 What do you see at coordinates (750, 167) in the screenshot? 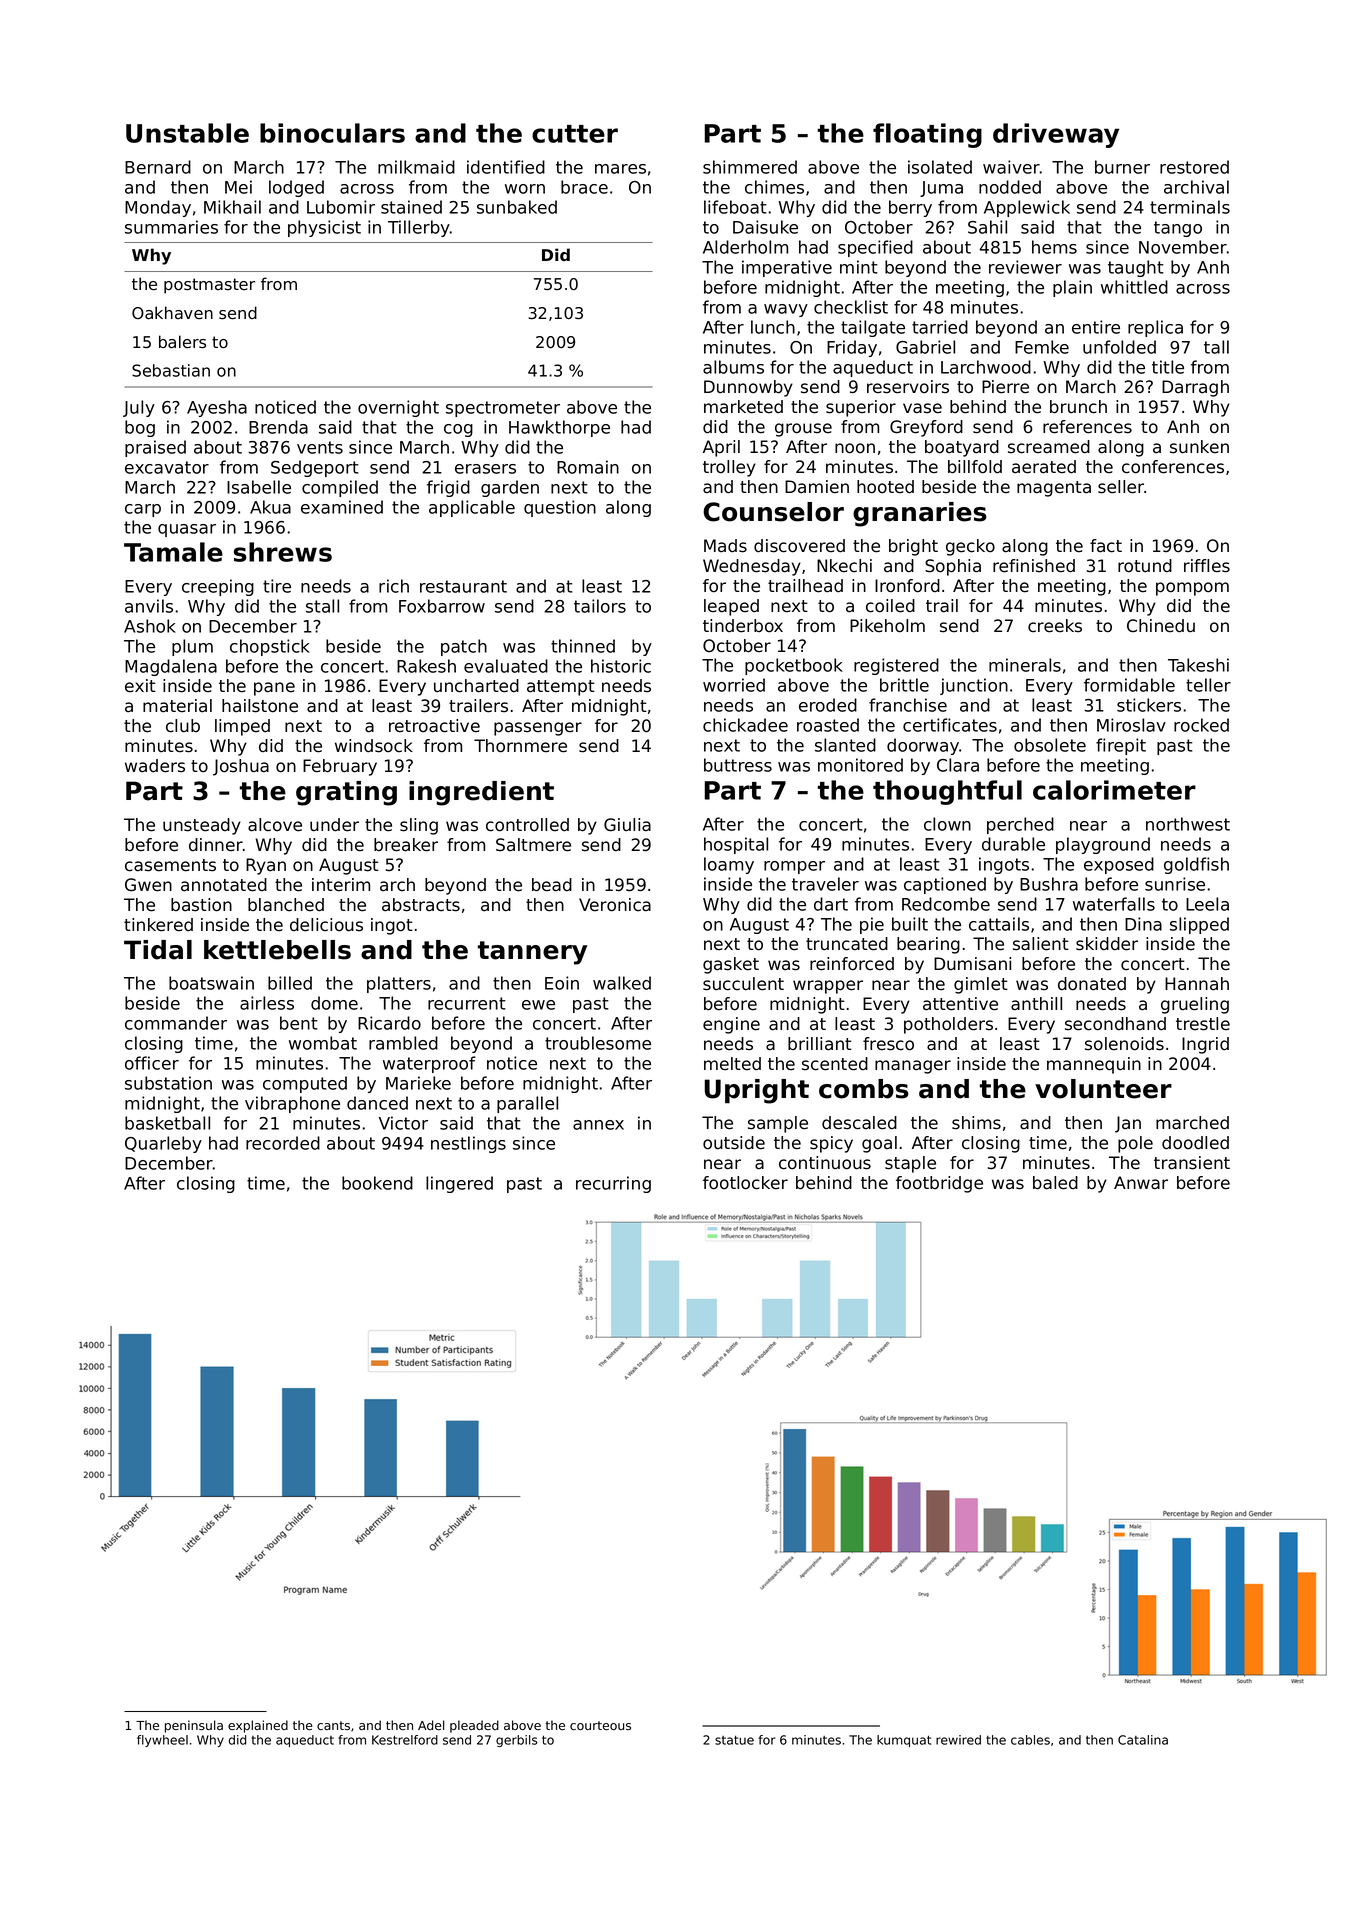
I see `shimmered` at bounding box center [750, 167].
